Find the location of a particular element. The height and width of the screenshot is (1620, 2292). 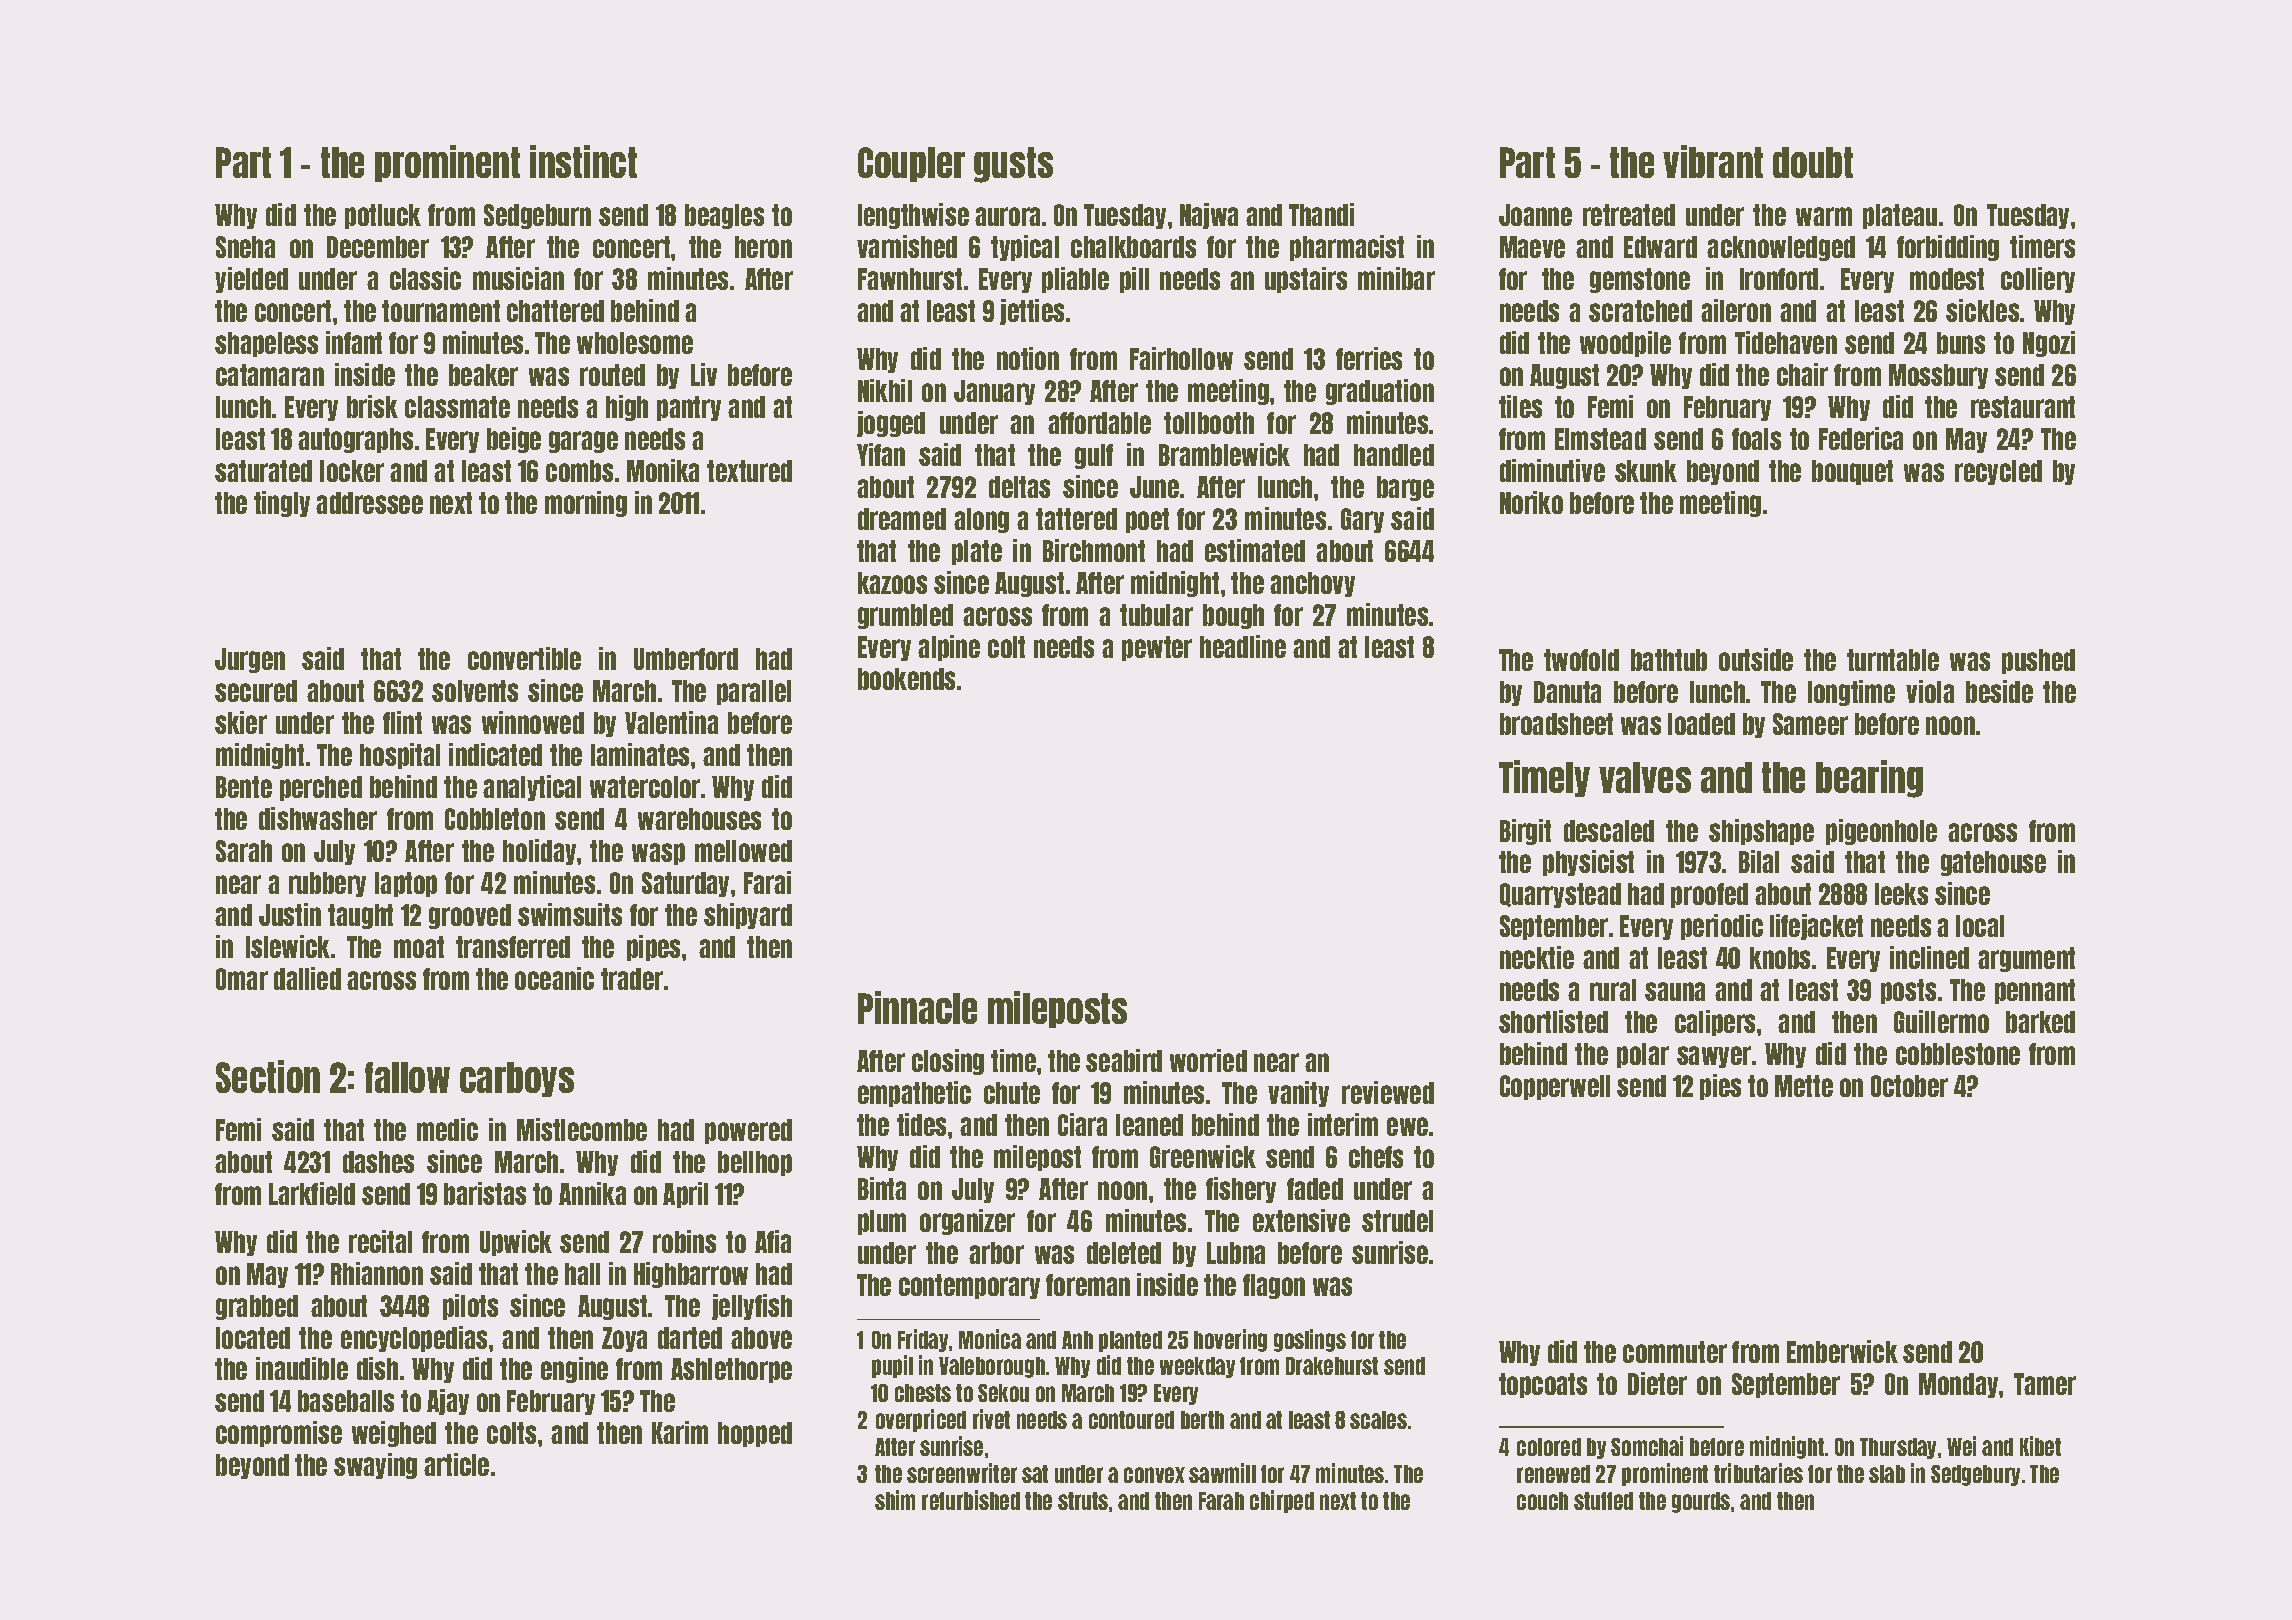

Quarrystead is located at coordinates (1560, 895).
